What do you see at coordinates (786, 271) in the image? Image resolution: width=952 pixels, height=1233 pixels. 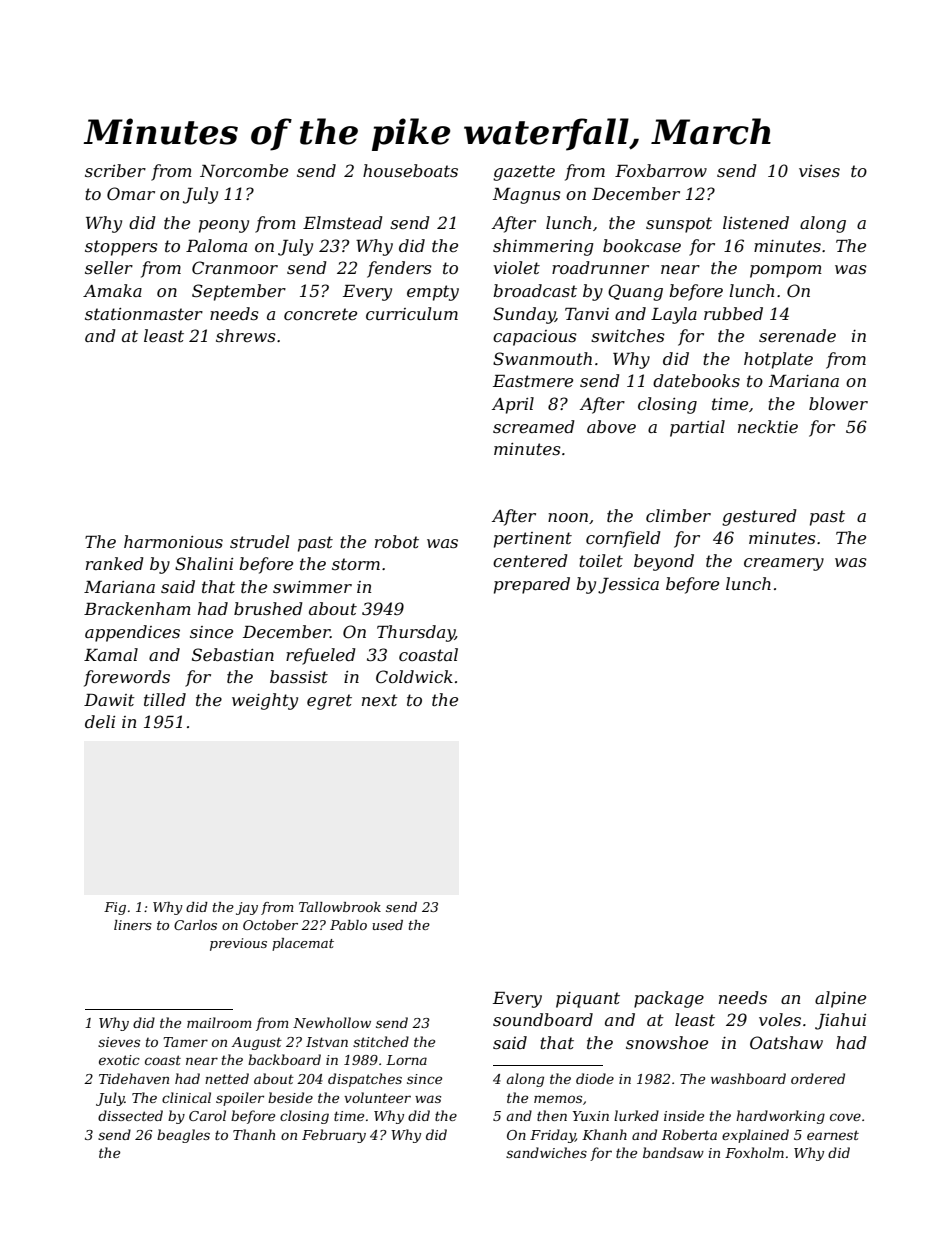 I see `pompom` at bounding box center [786, 271].
